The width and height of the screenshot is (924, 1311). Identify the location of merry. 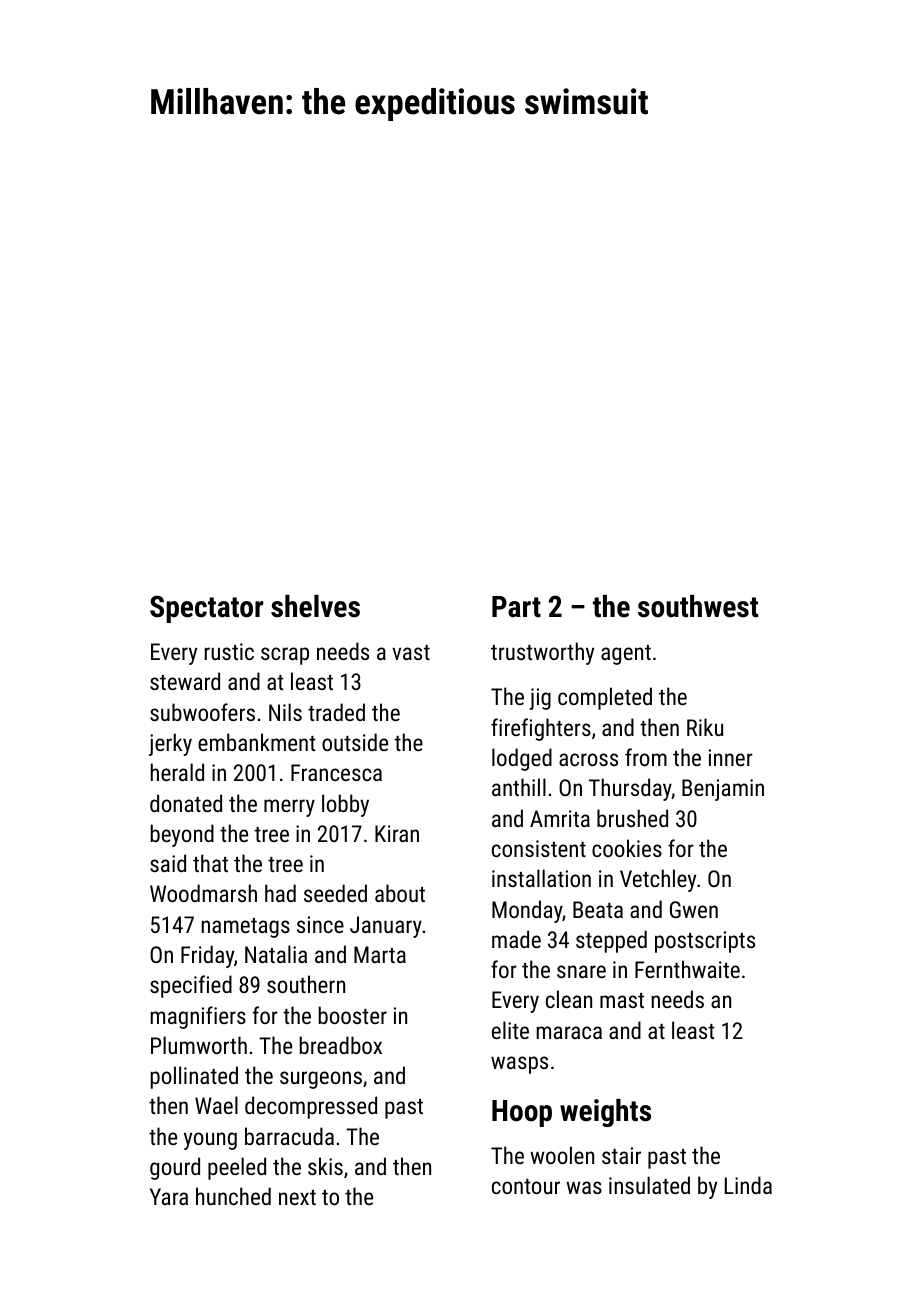
(289, 808).
